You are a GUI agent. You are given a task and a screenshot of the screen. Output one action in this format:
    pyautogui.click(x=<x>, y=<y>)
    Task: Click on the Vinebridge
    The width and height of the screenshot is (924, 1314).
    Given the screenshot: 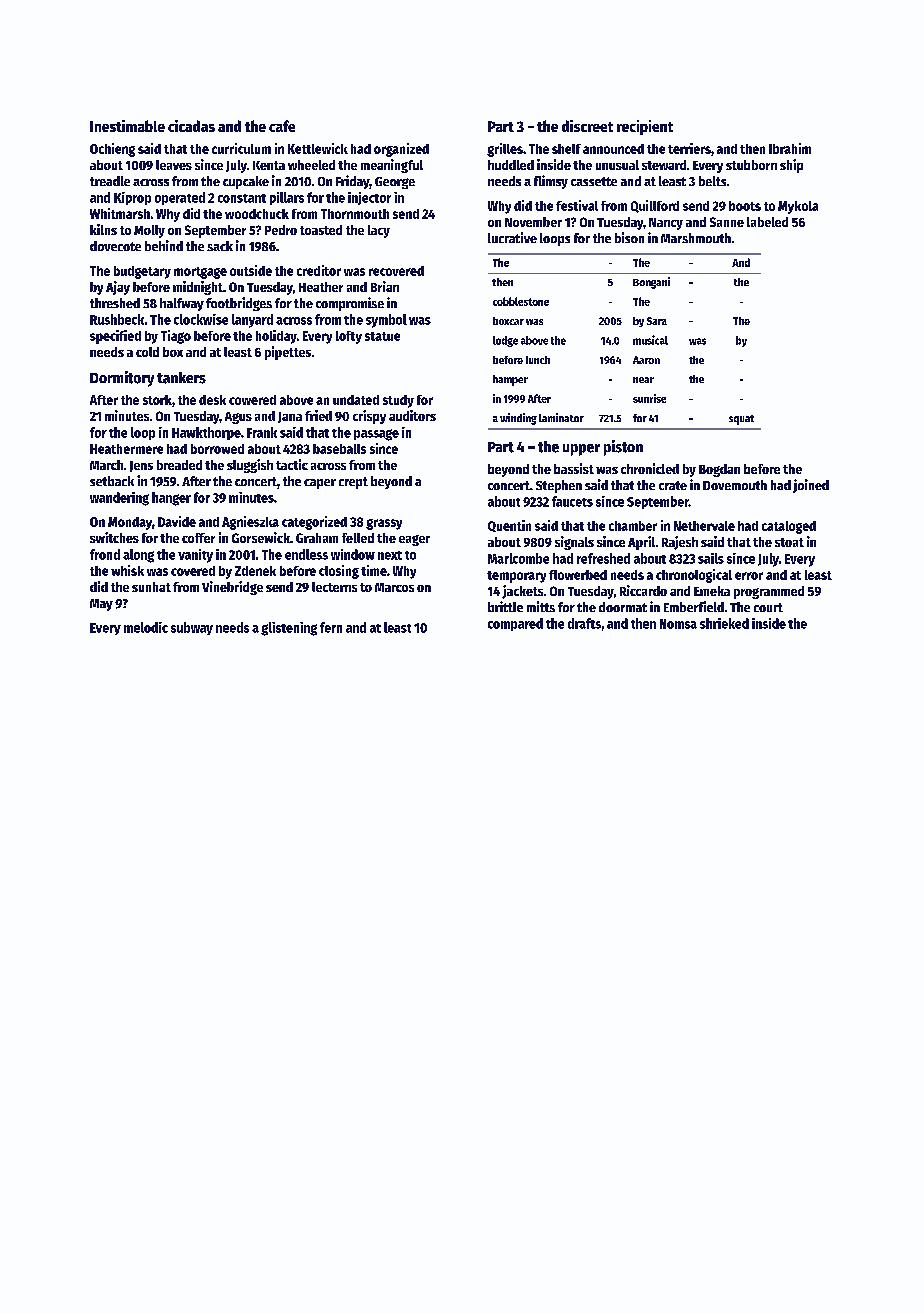 What is the action you would take?
    pyautogui.click(x=232, y=588)
